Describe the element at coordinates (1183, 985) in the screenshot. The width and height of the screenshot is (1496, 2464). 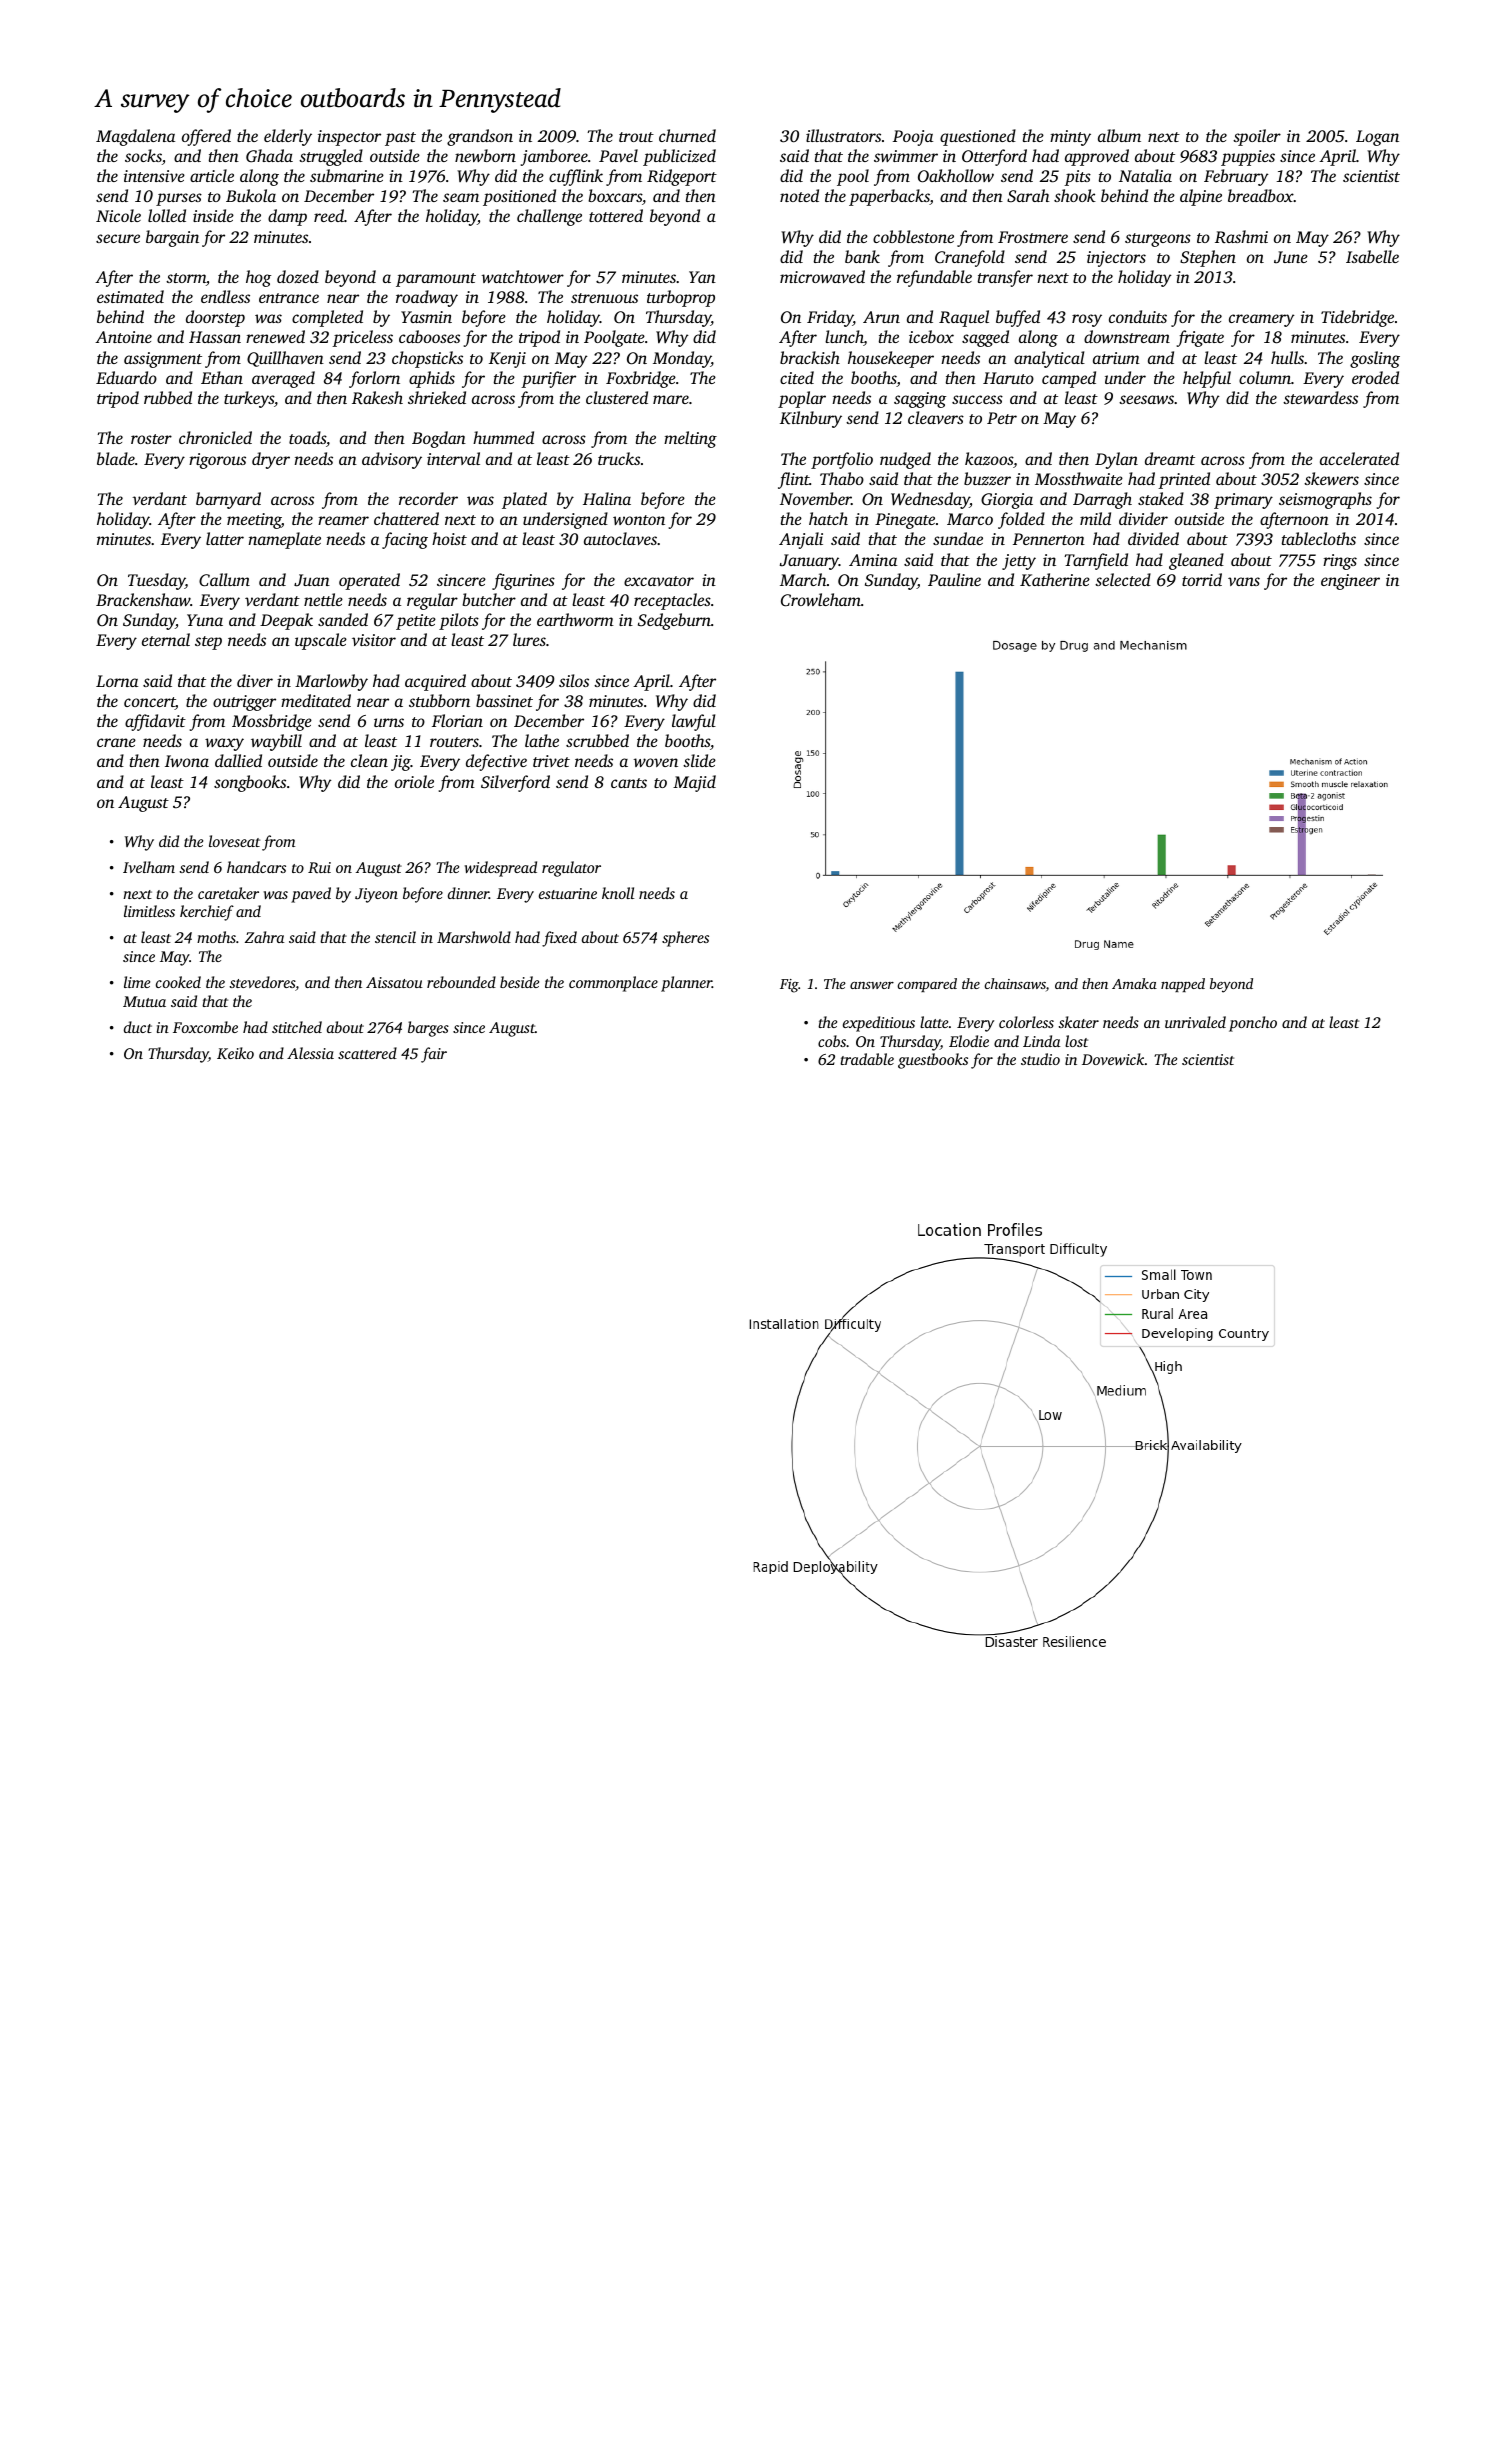
I see `napped` at that location.
